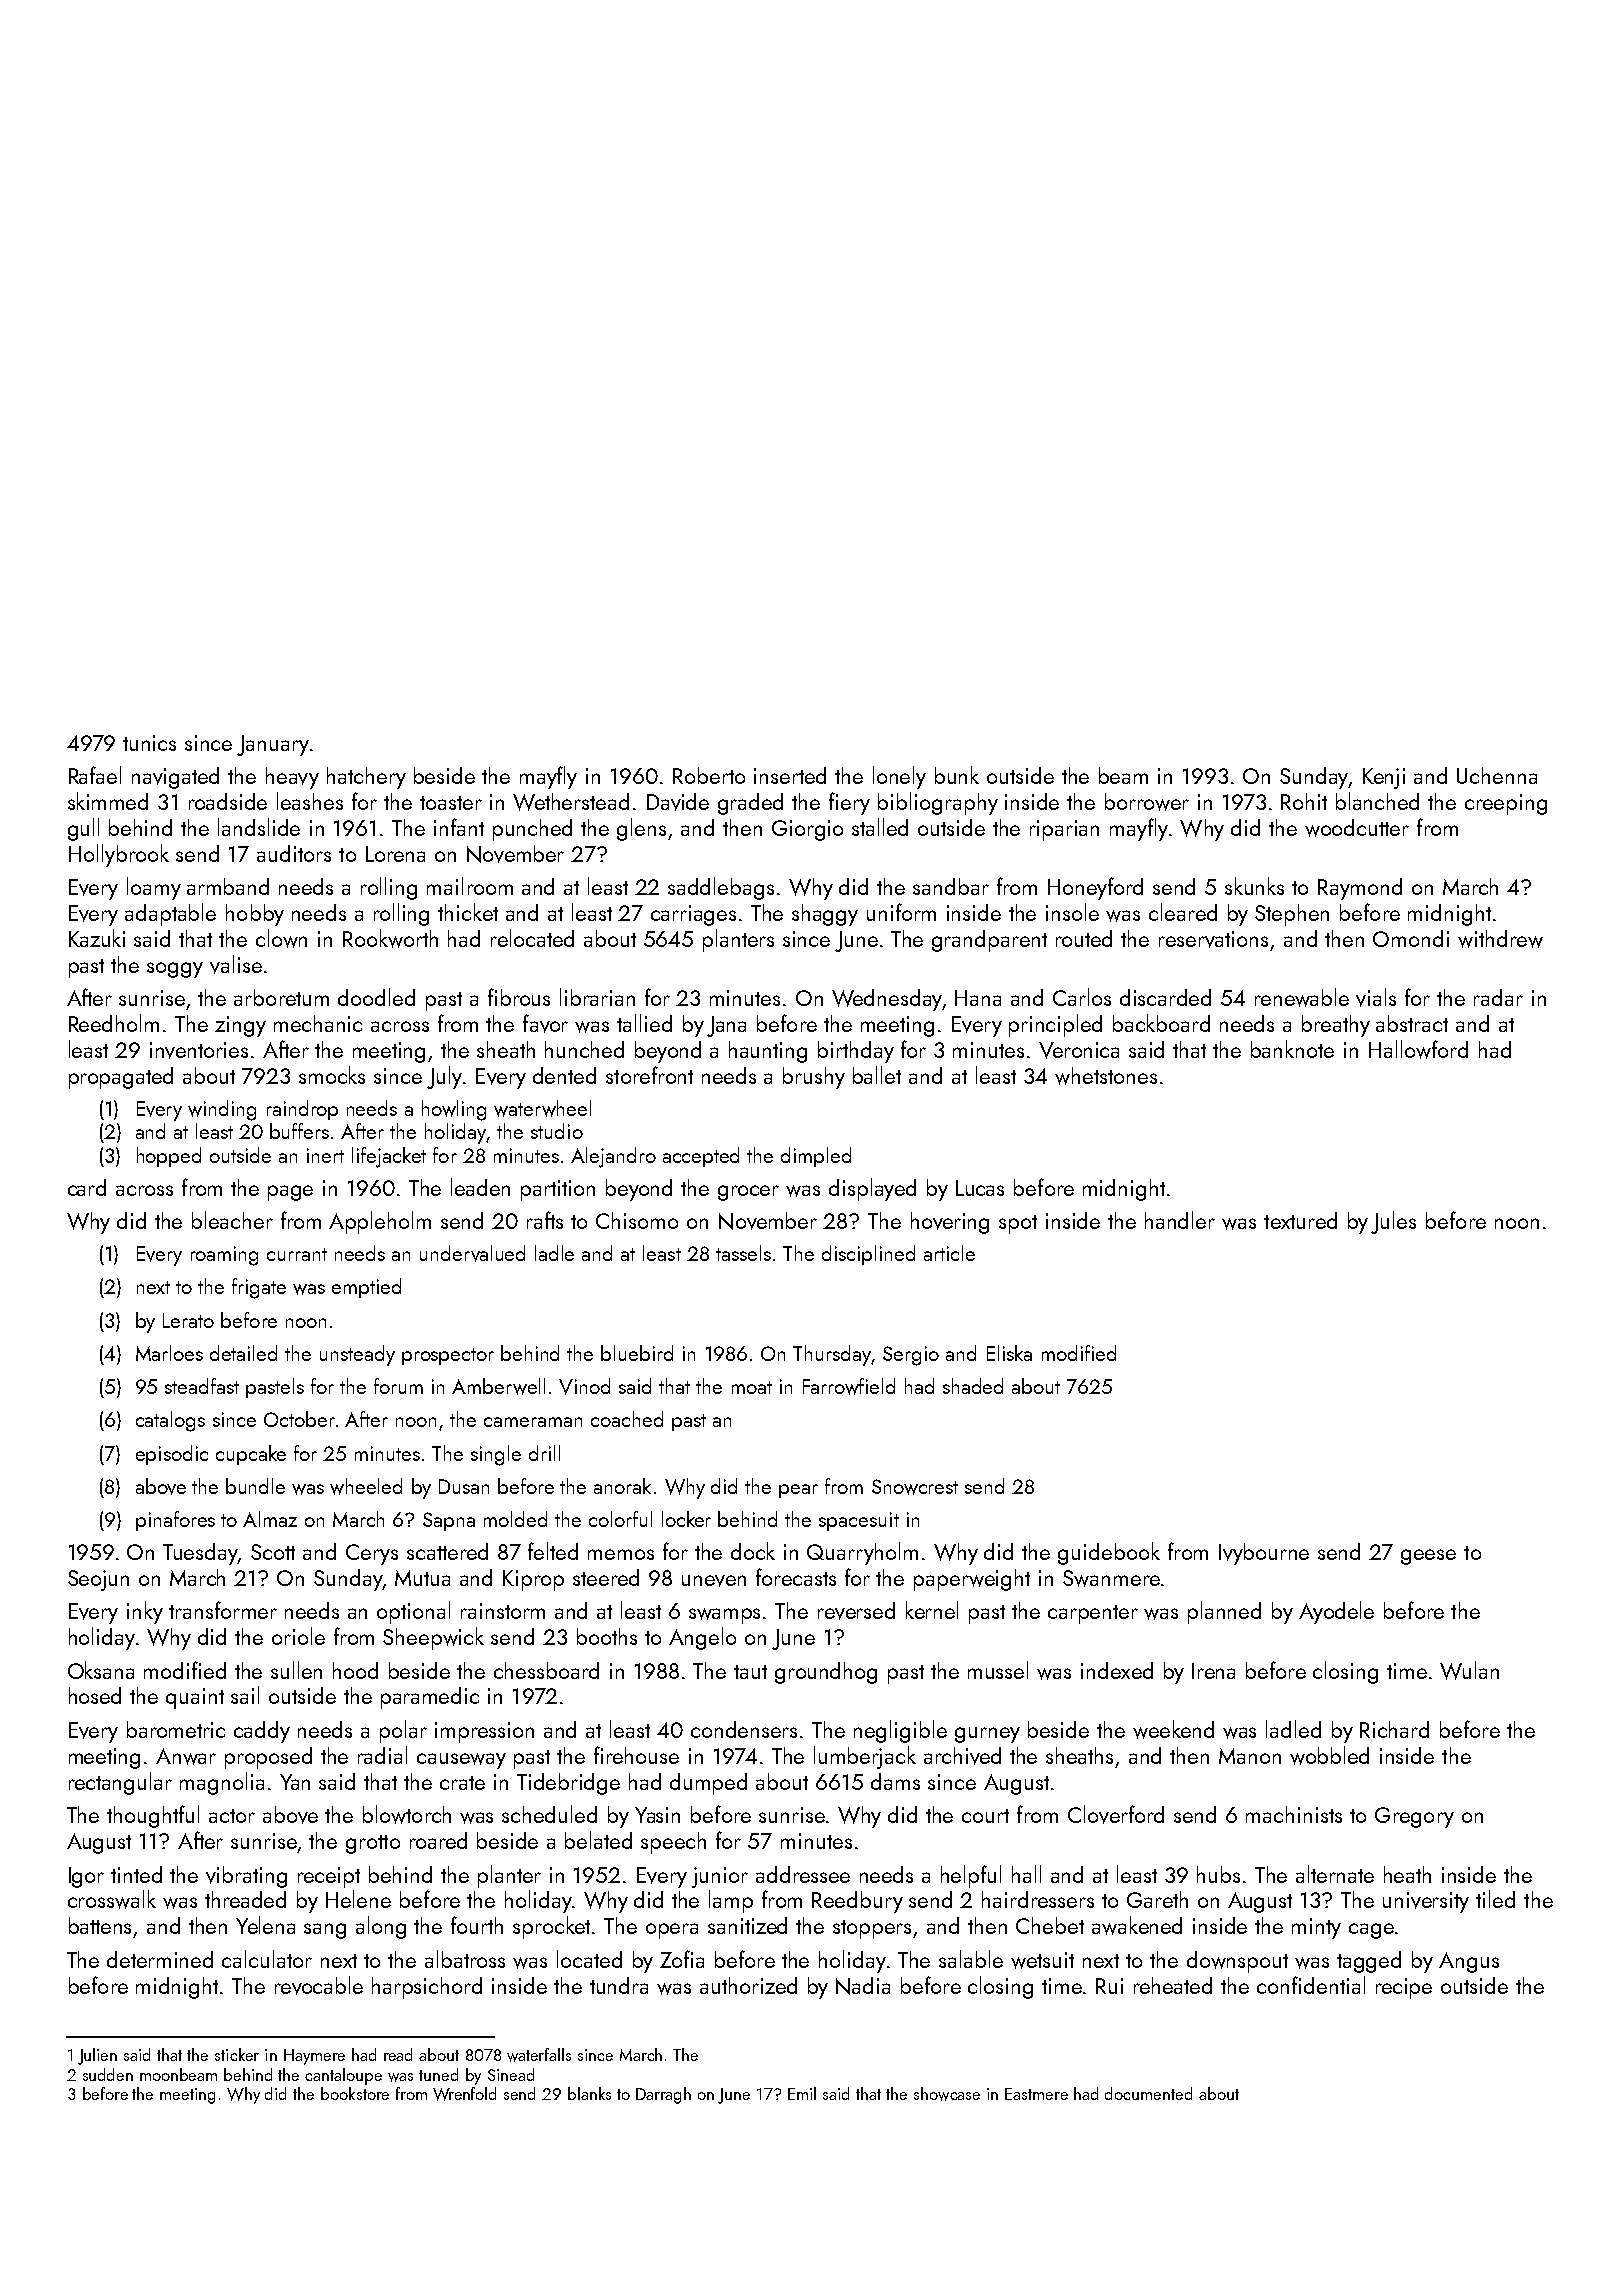  Describe the element at coordinates (1428, 1557) in the screenshot. I see `geese` at that location.
